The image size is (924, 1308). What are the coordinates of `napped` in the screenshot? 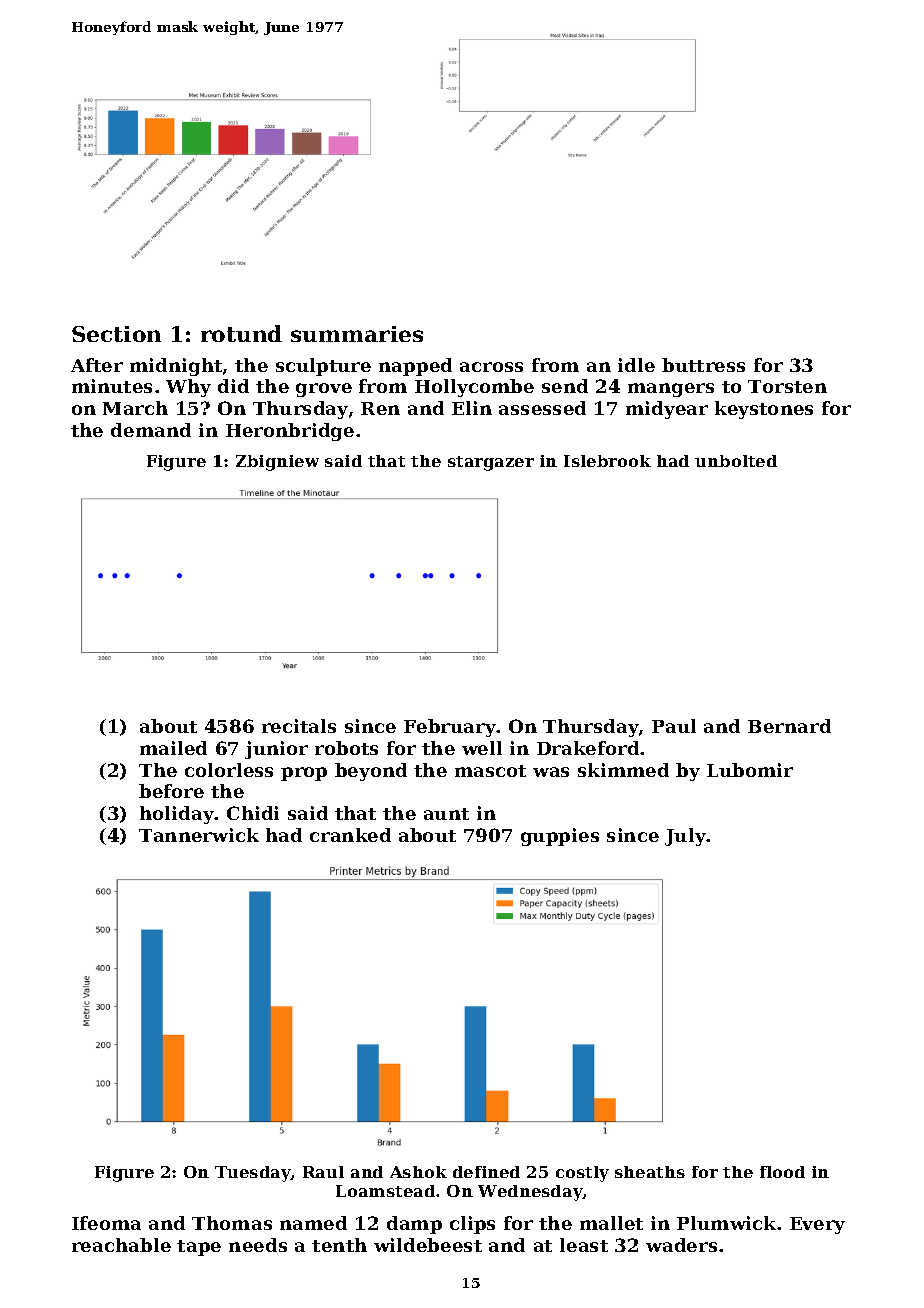 It's located at (415, 367).
